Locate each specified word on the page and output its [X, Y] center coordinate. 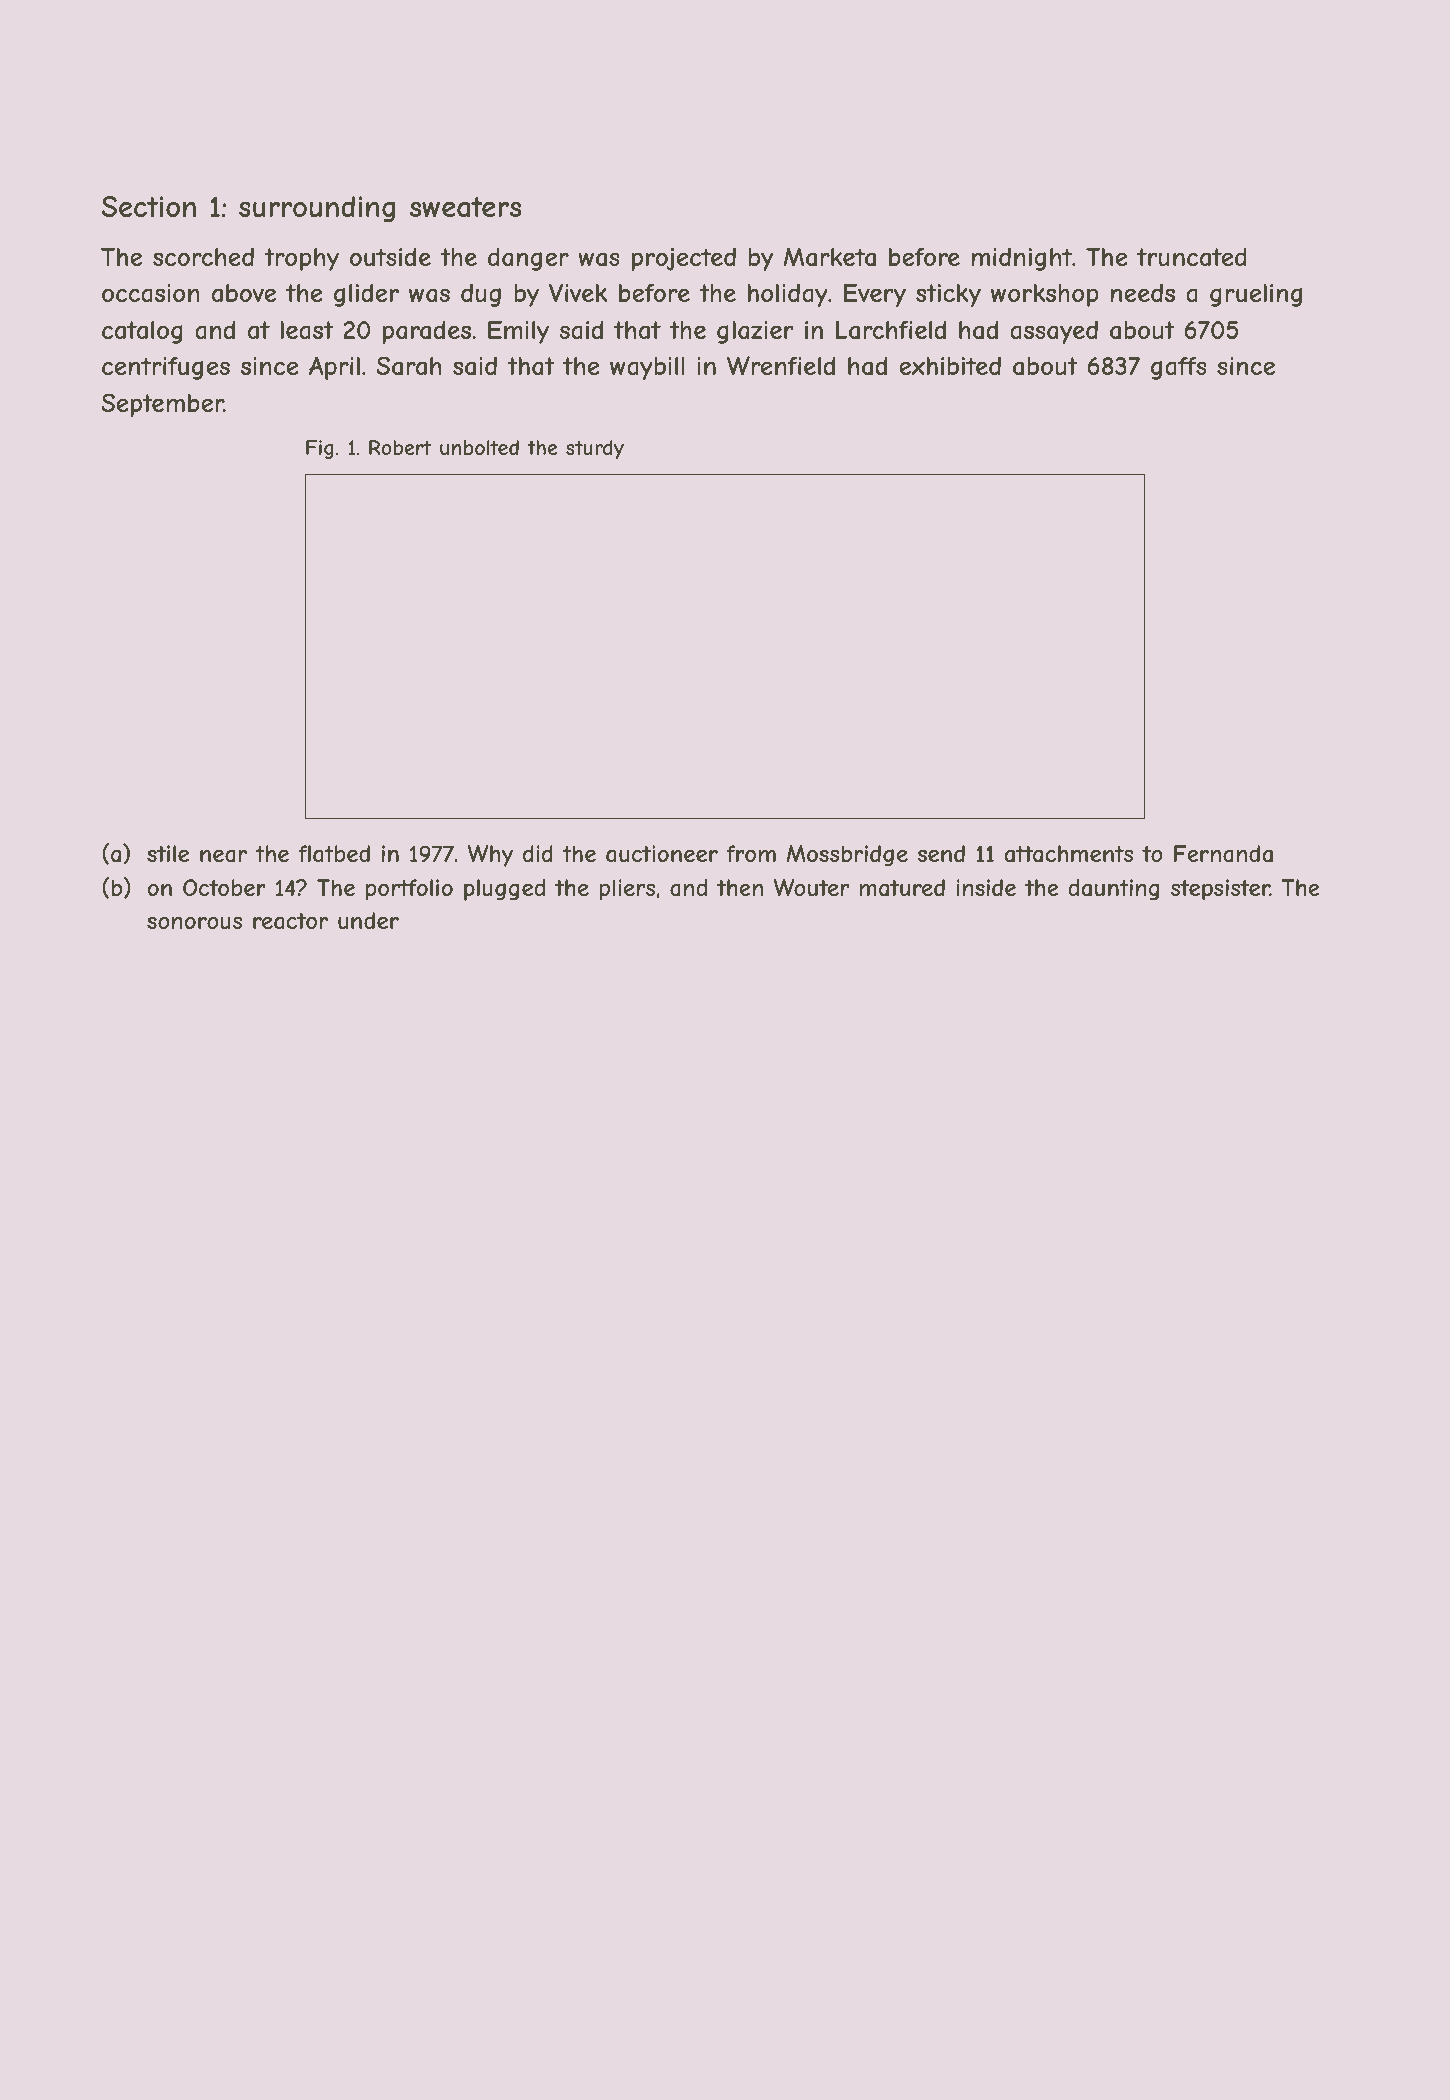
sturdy [595, 449]
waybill [647, 368]
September [162, 405]
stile [168, 853]
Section [148, 206]
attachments [1068, 854]
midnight [1022, 259]
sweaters [465, 207]
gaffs [1179, 368]
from [751, 853]
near [223, 856]
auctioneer [662, 854]
